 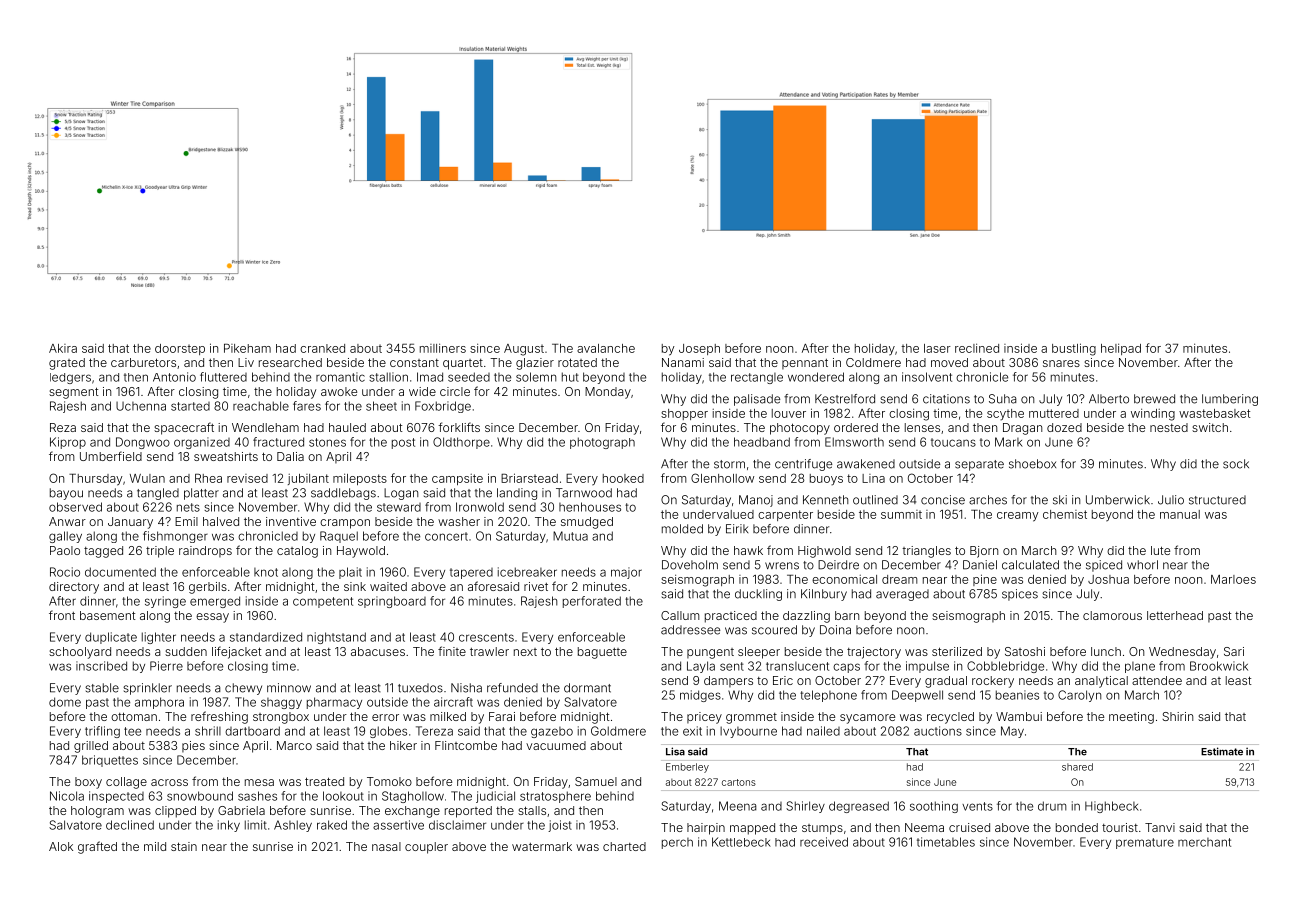 What do you see at coordinates (984, 552) in the screenshot?
I see `Bjorn` at bounding box center [984, 552].
